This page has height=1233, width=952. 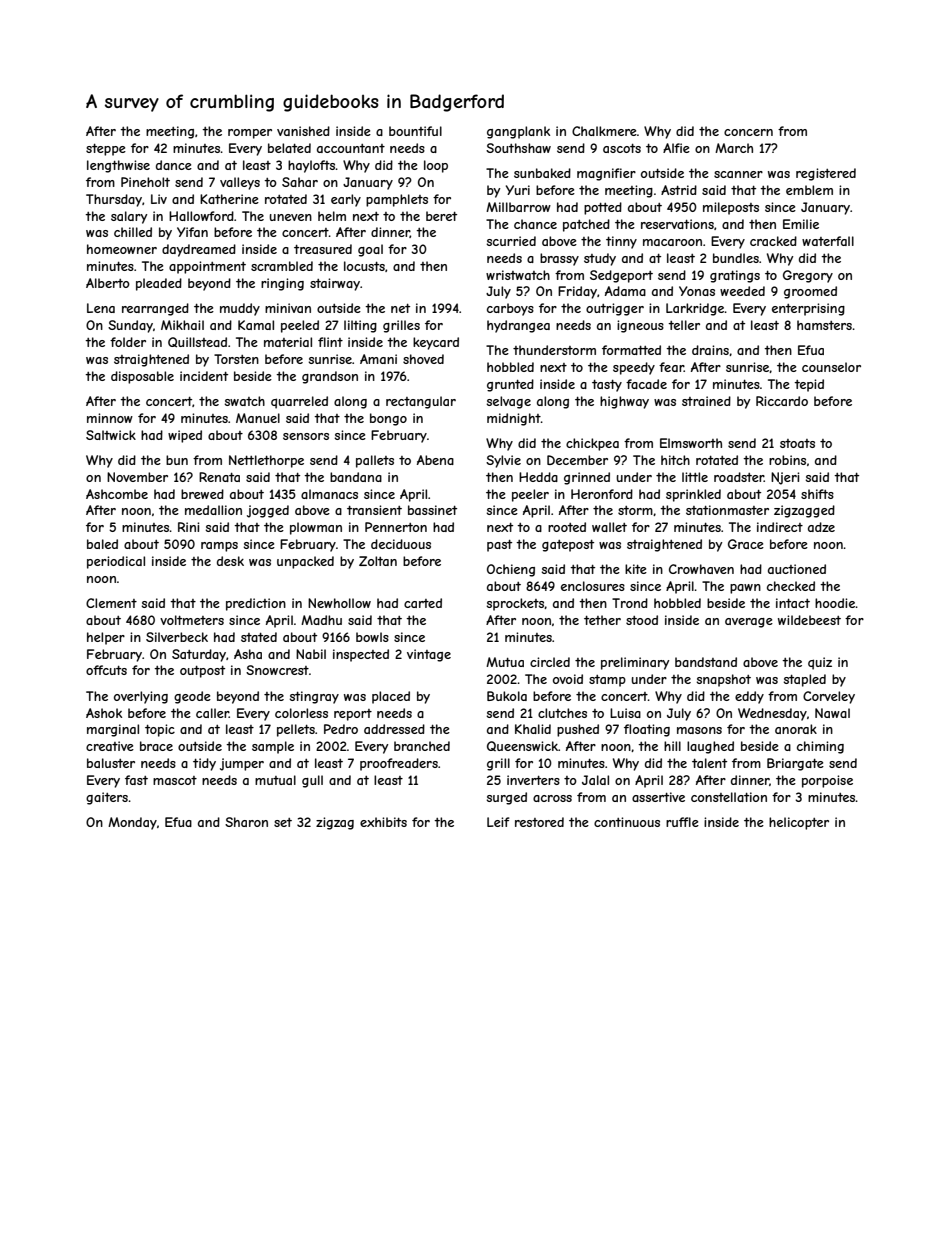 I want to click on set, so click(x=283, y=822).
